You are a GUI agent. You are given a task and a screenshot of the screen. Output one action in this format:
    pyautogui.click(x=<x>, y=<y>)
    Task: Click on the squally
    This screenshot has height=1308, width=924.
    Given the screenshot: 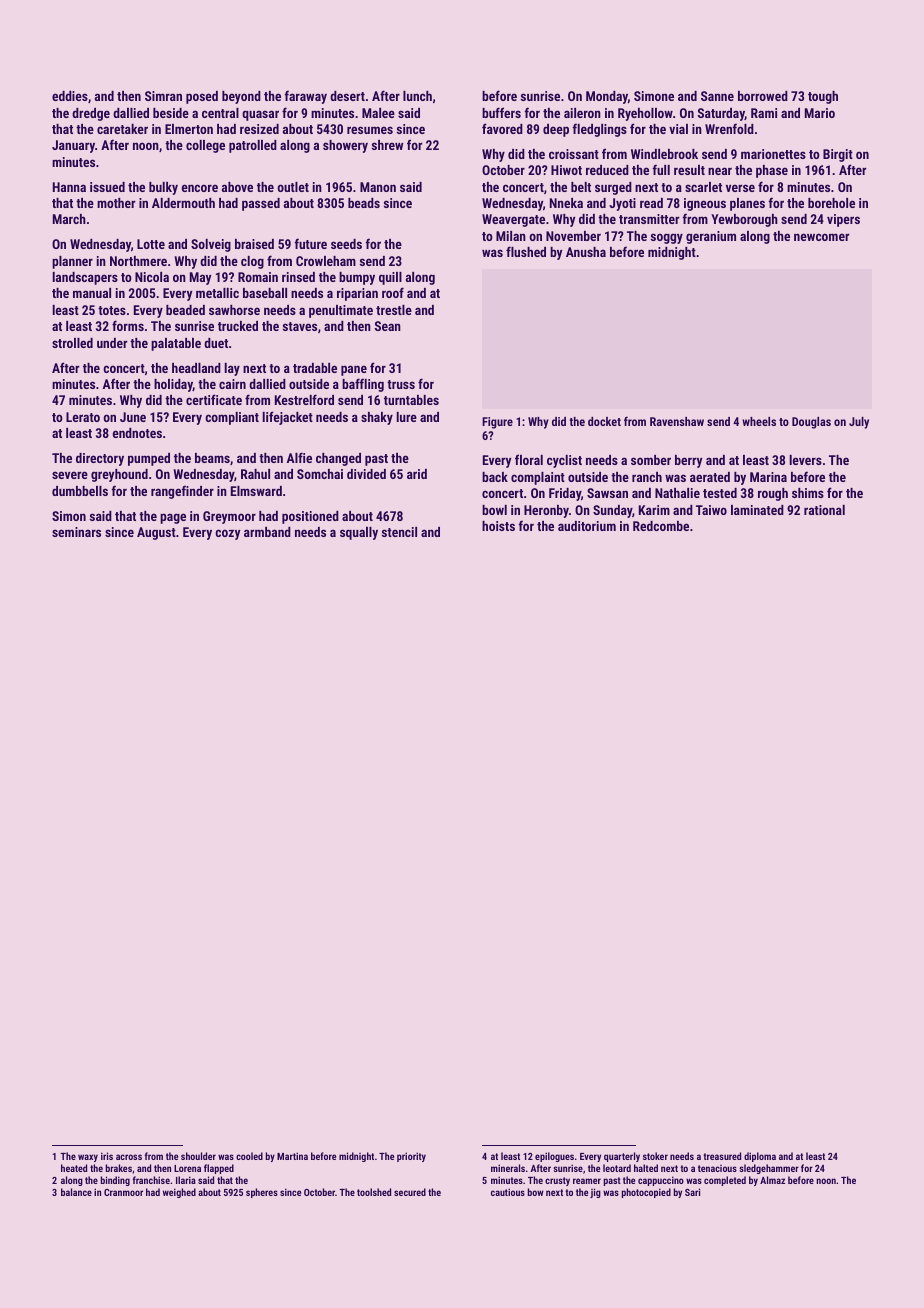 What is the action you would take?
    pyautogui.click(x=359, y=533)
